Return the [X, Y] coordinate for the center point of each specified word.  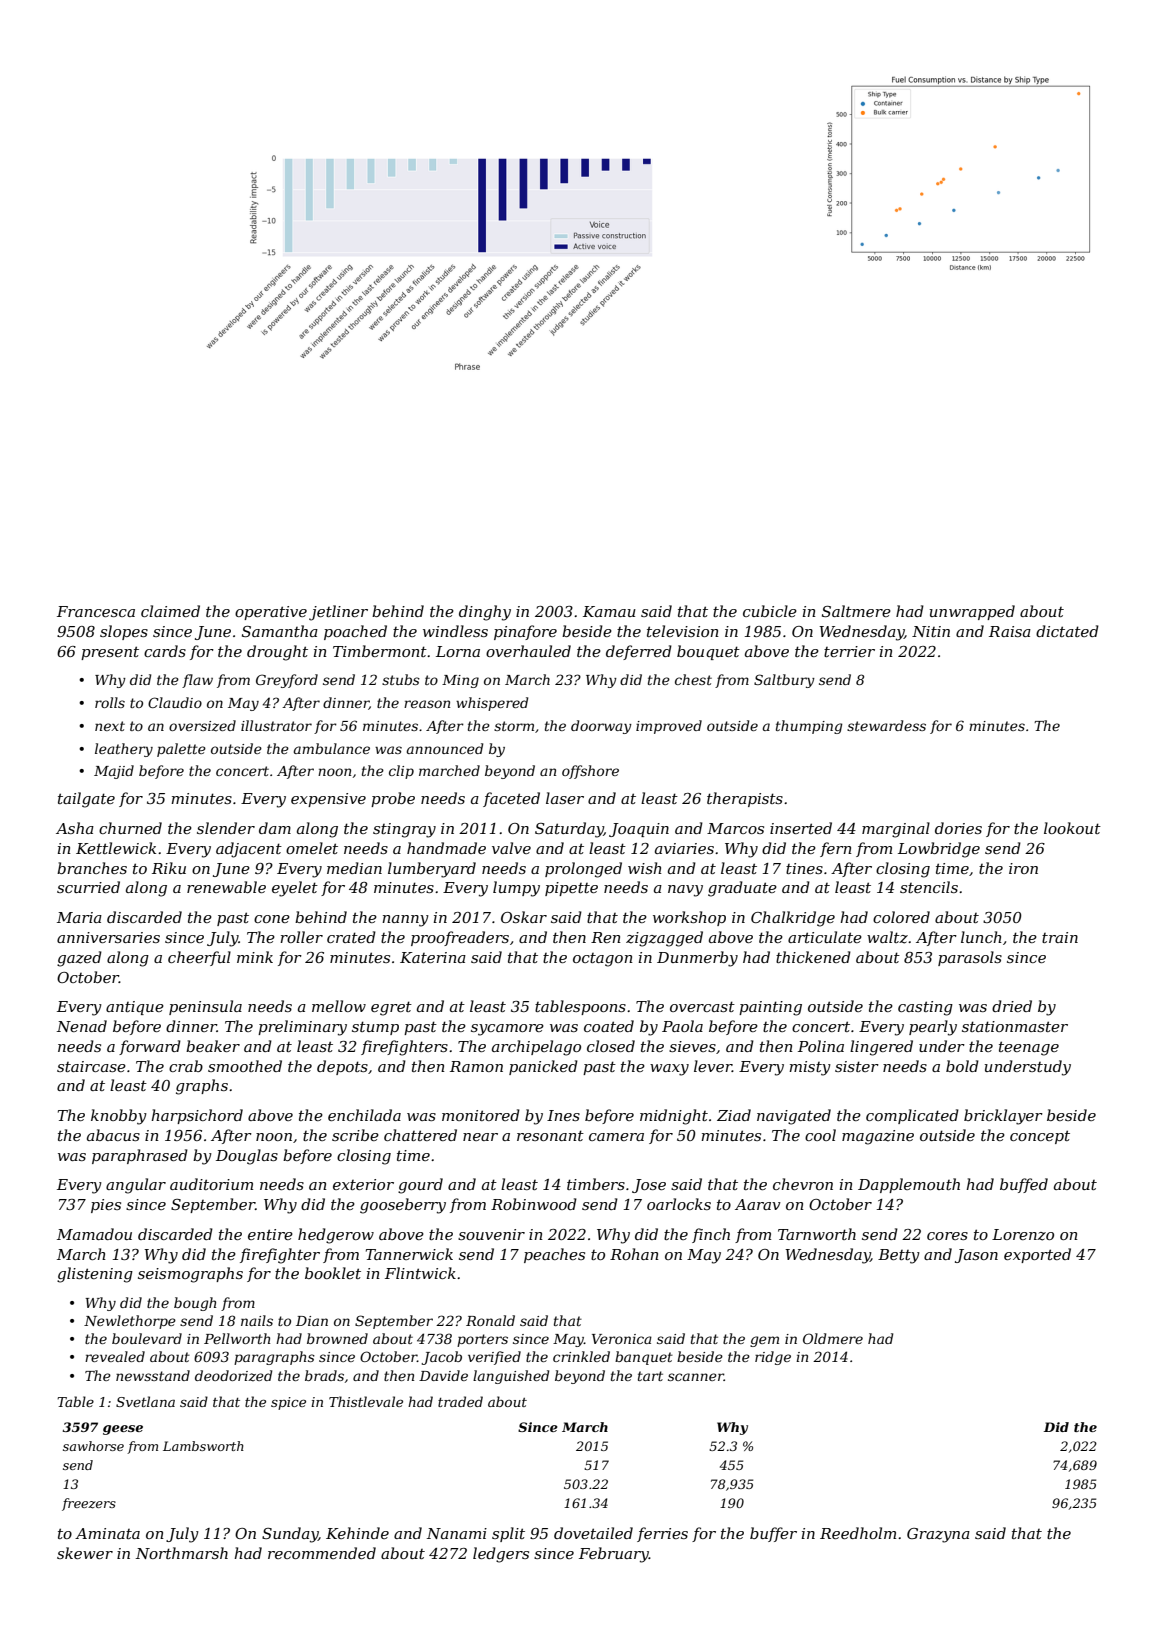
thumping [809, 727]
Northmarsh [182, 1553]
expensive [328, 800]
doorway [601, 727]
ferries [662, 1534]
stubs [401, 679]
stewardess [886, 725]
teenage [1029, 1048]
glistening [95, 1275]
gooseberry [403, 1206]
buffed [1024, 1185]
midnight [674, 1117]
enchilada [364, 1115]
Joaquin [639, 830]
